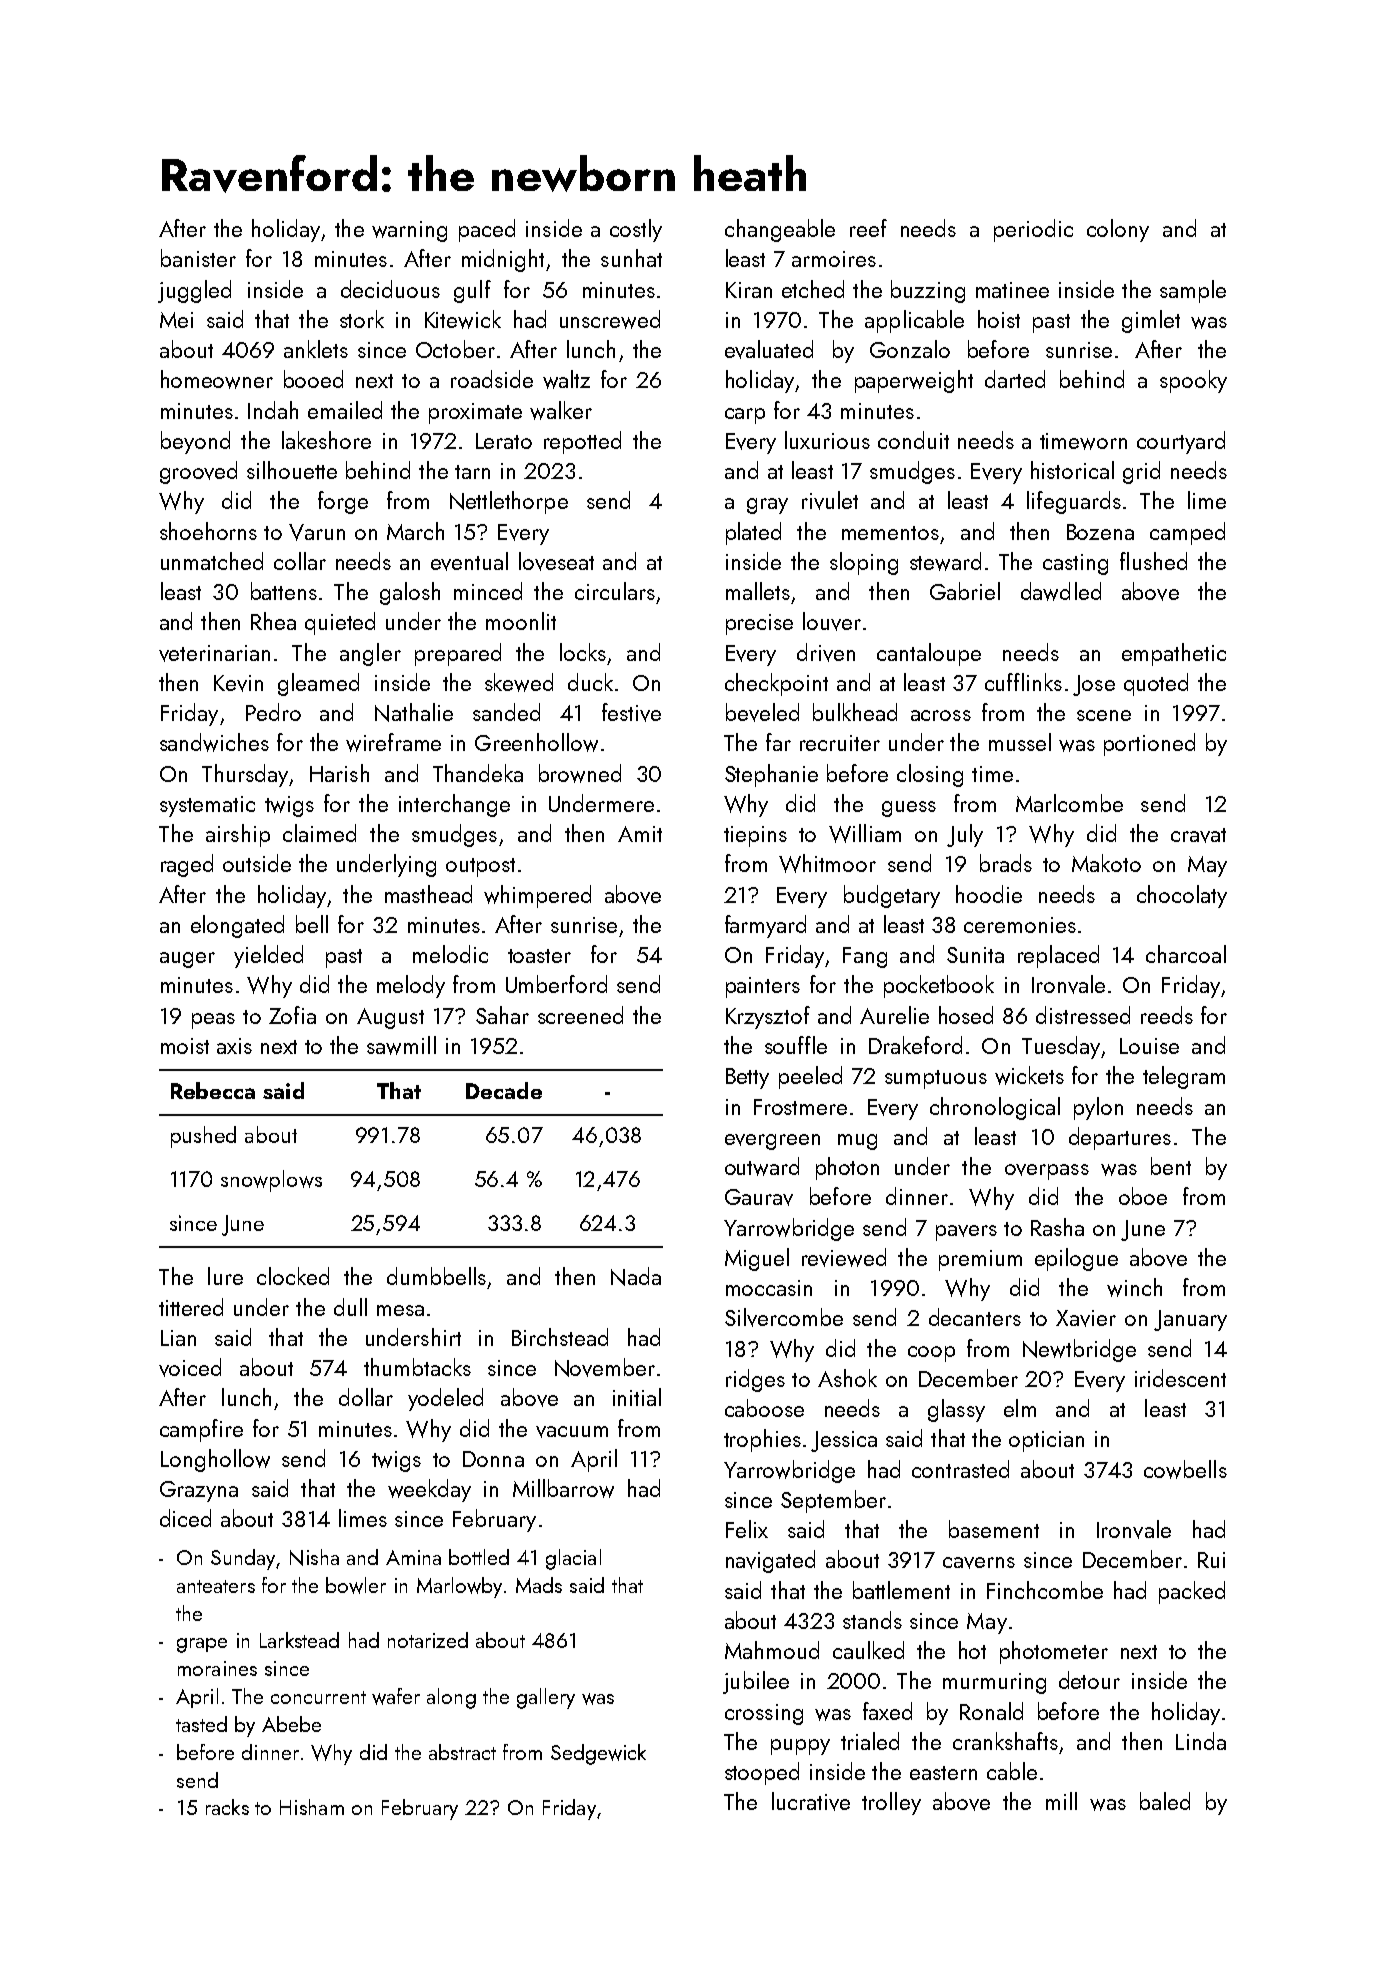 The height and width of the image is (1969, 1386). Describe the element at coordinates (1149, 744) in the image. I see `portioned` at that location.
